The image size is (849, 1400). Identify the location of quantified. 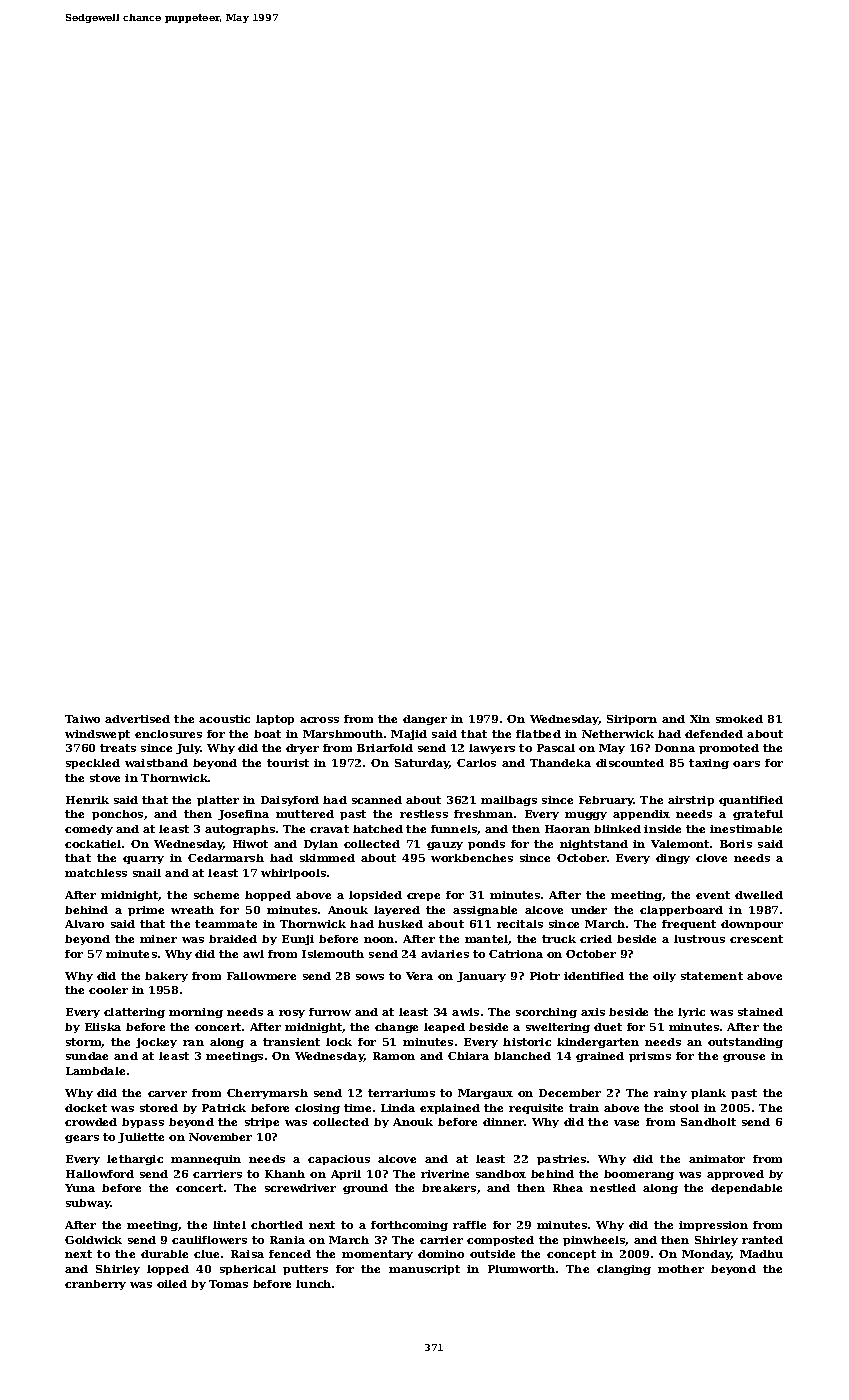
(751, 801).
